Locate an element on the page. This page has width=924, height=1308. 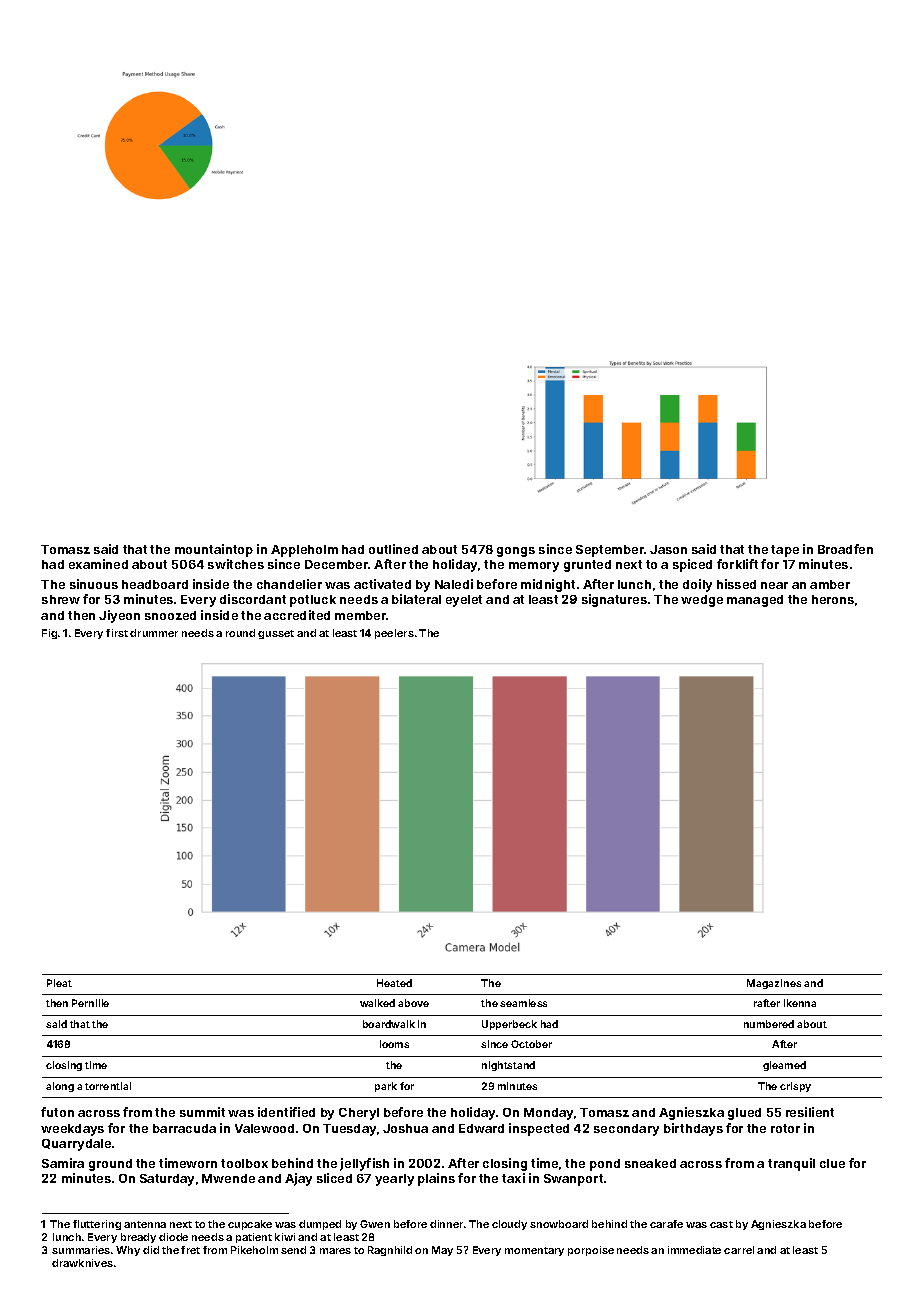
Broadfen is located at coordinates (845, 549).
